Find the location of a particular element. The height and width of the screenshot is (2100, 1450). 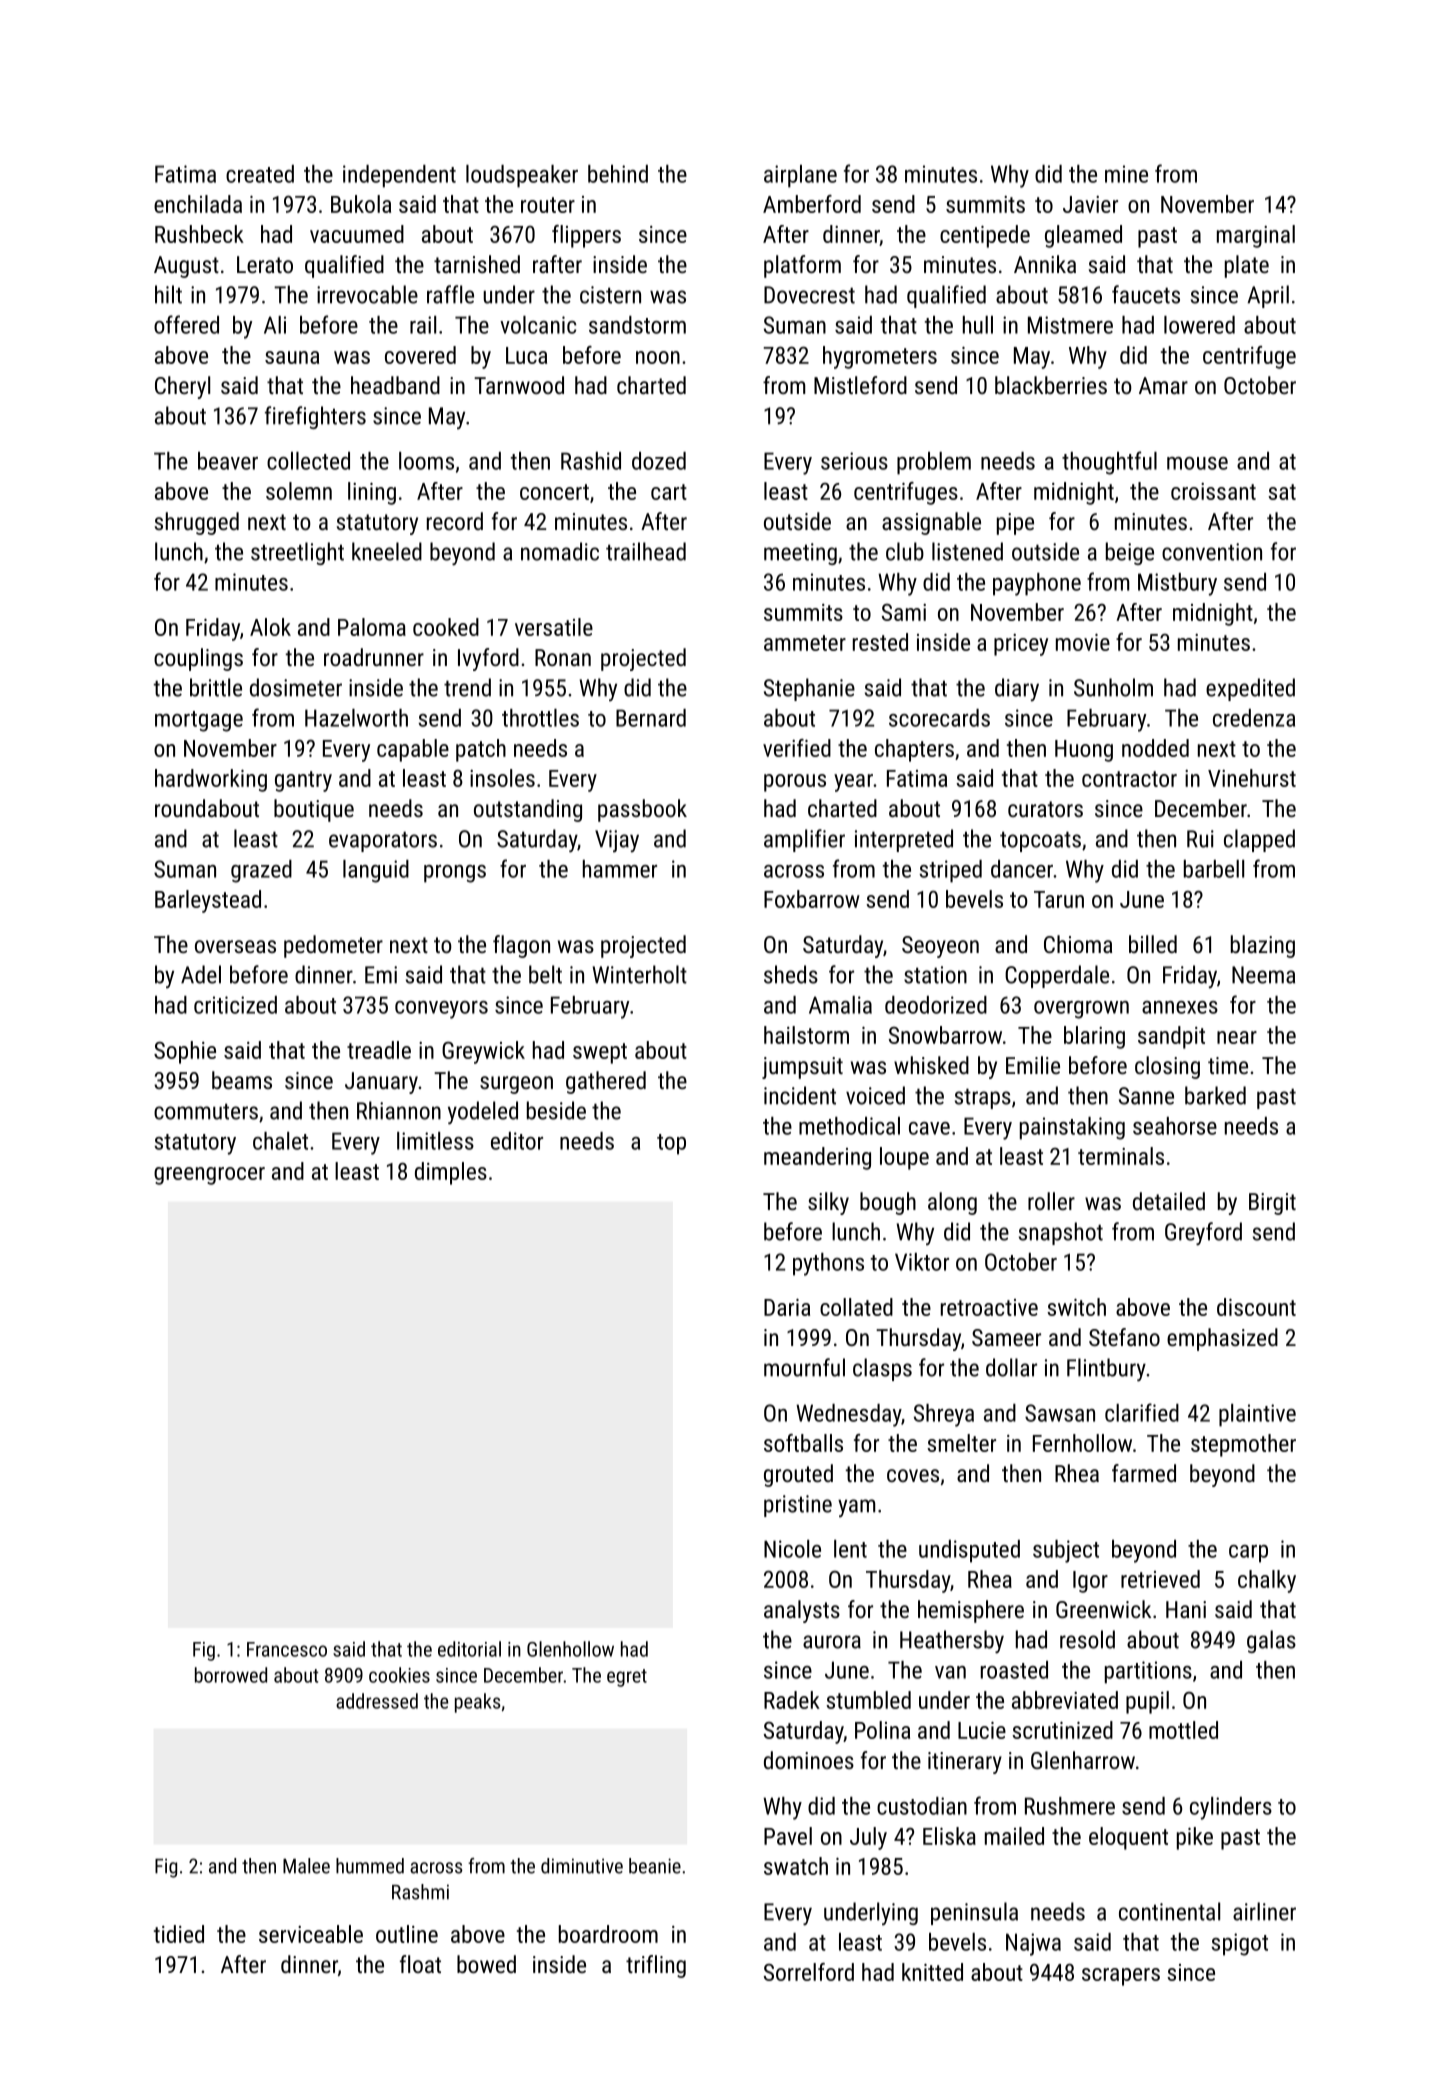

evaporators is located at coordinates (383, 841).
